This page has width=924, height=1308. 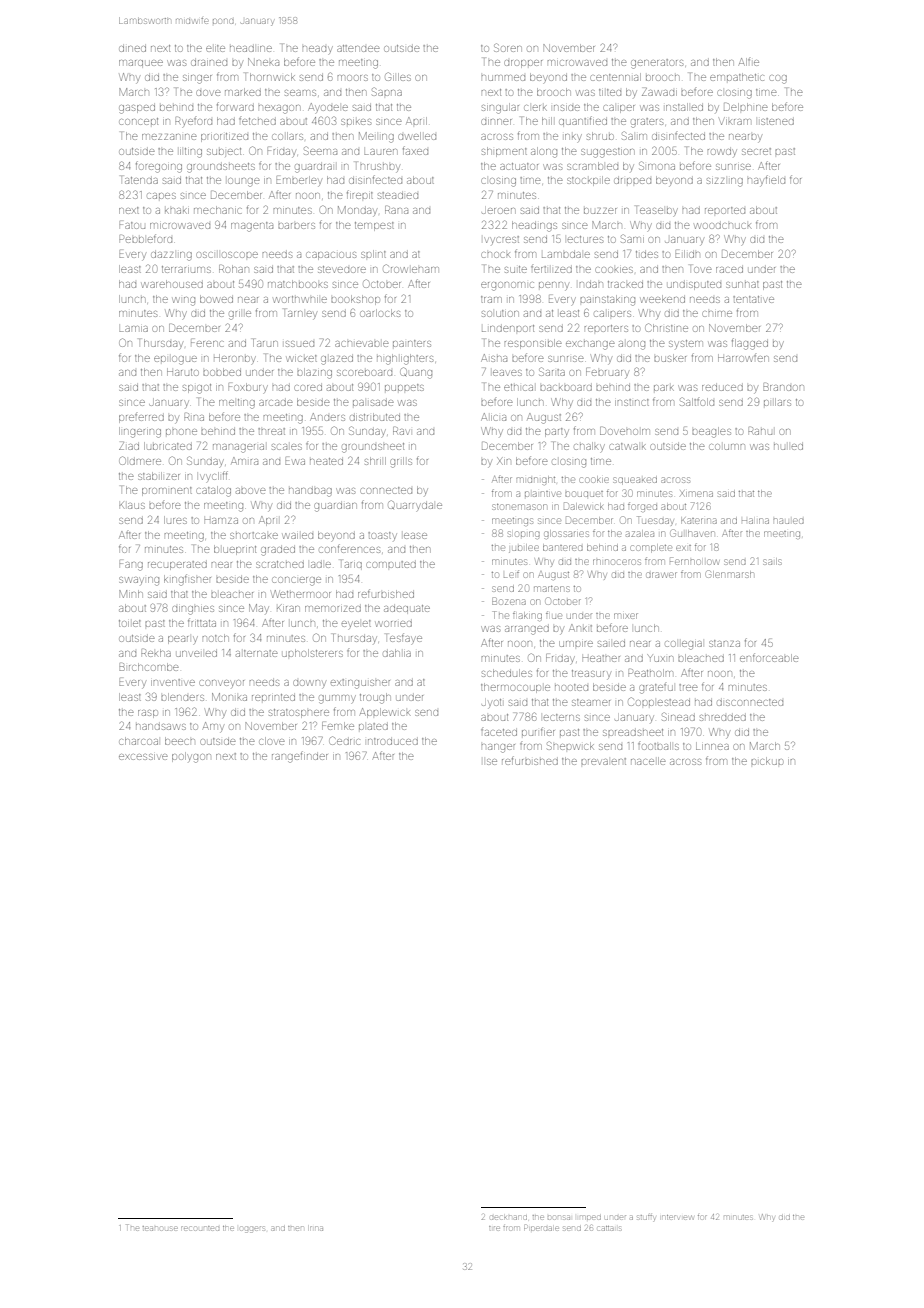 I want to click on Christine, so click(x=666, y=327).
